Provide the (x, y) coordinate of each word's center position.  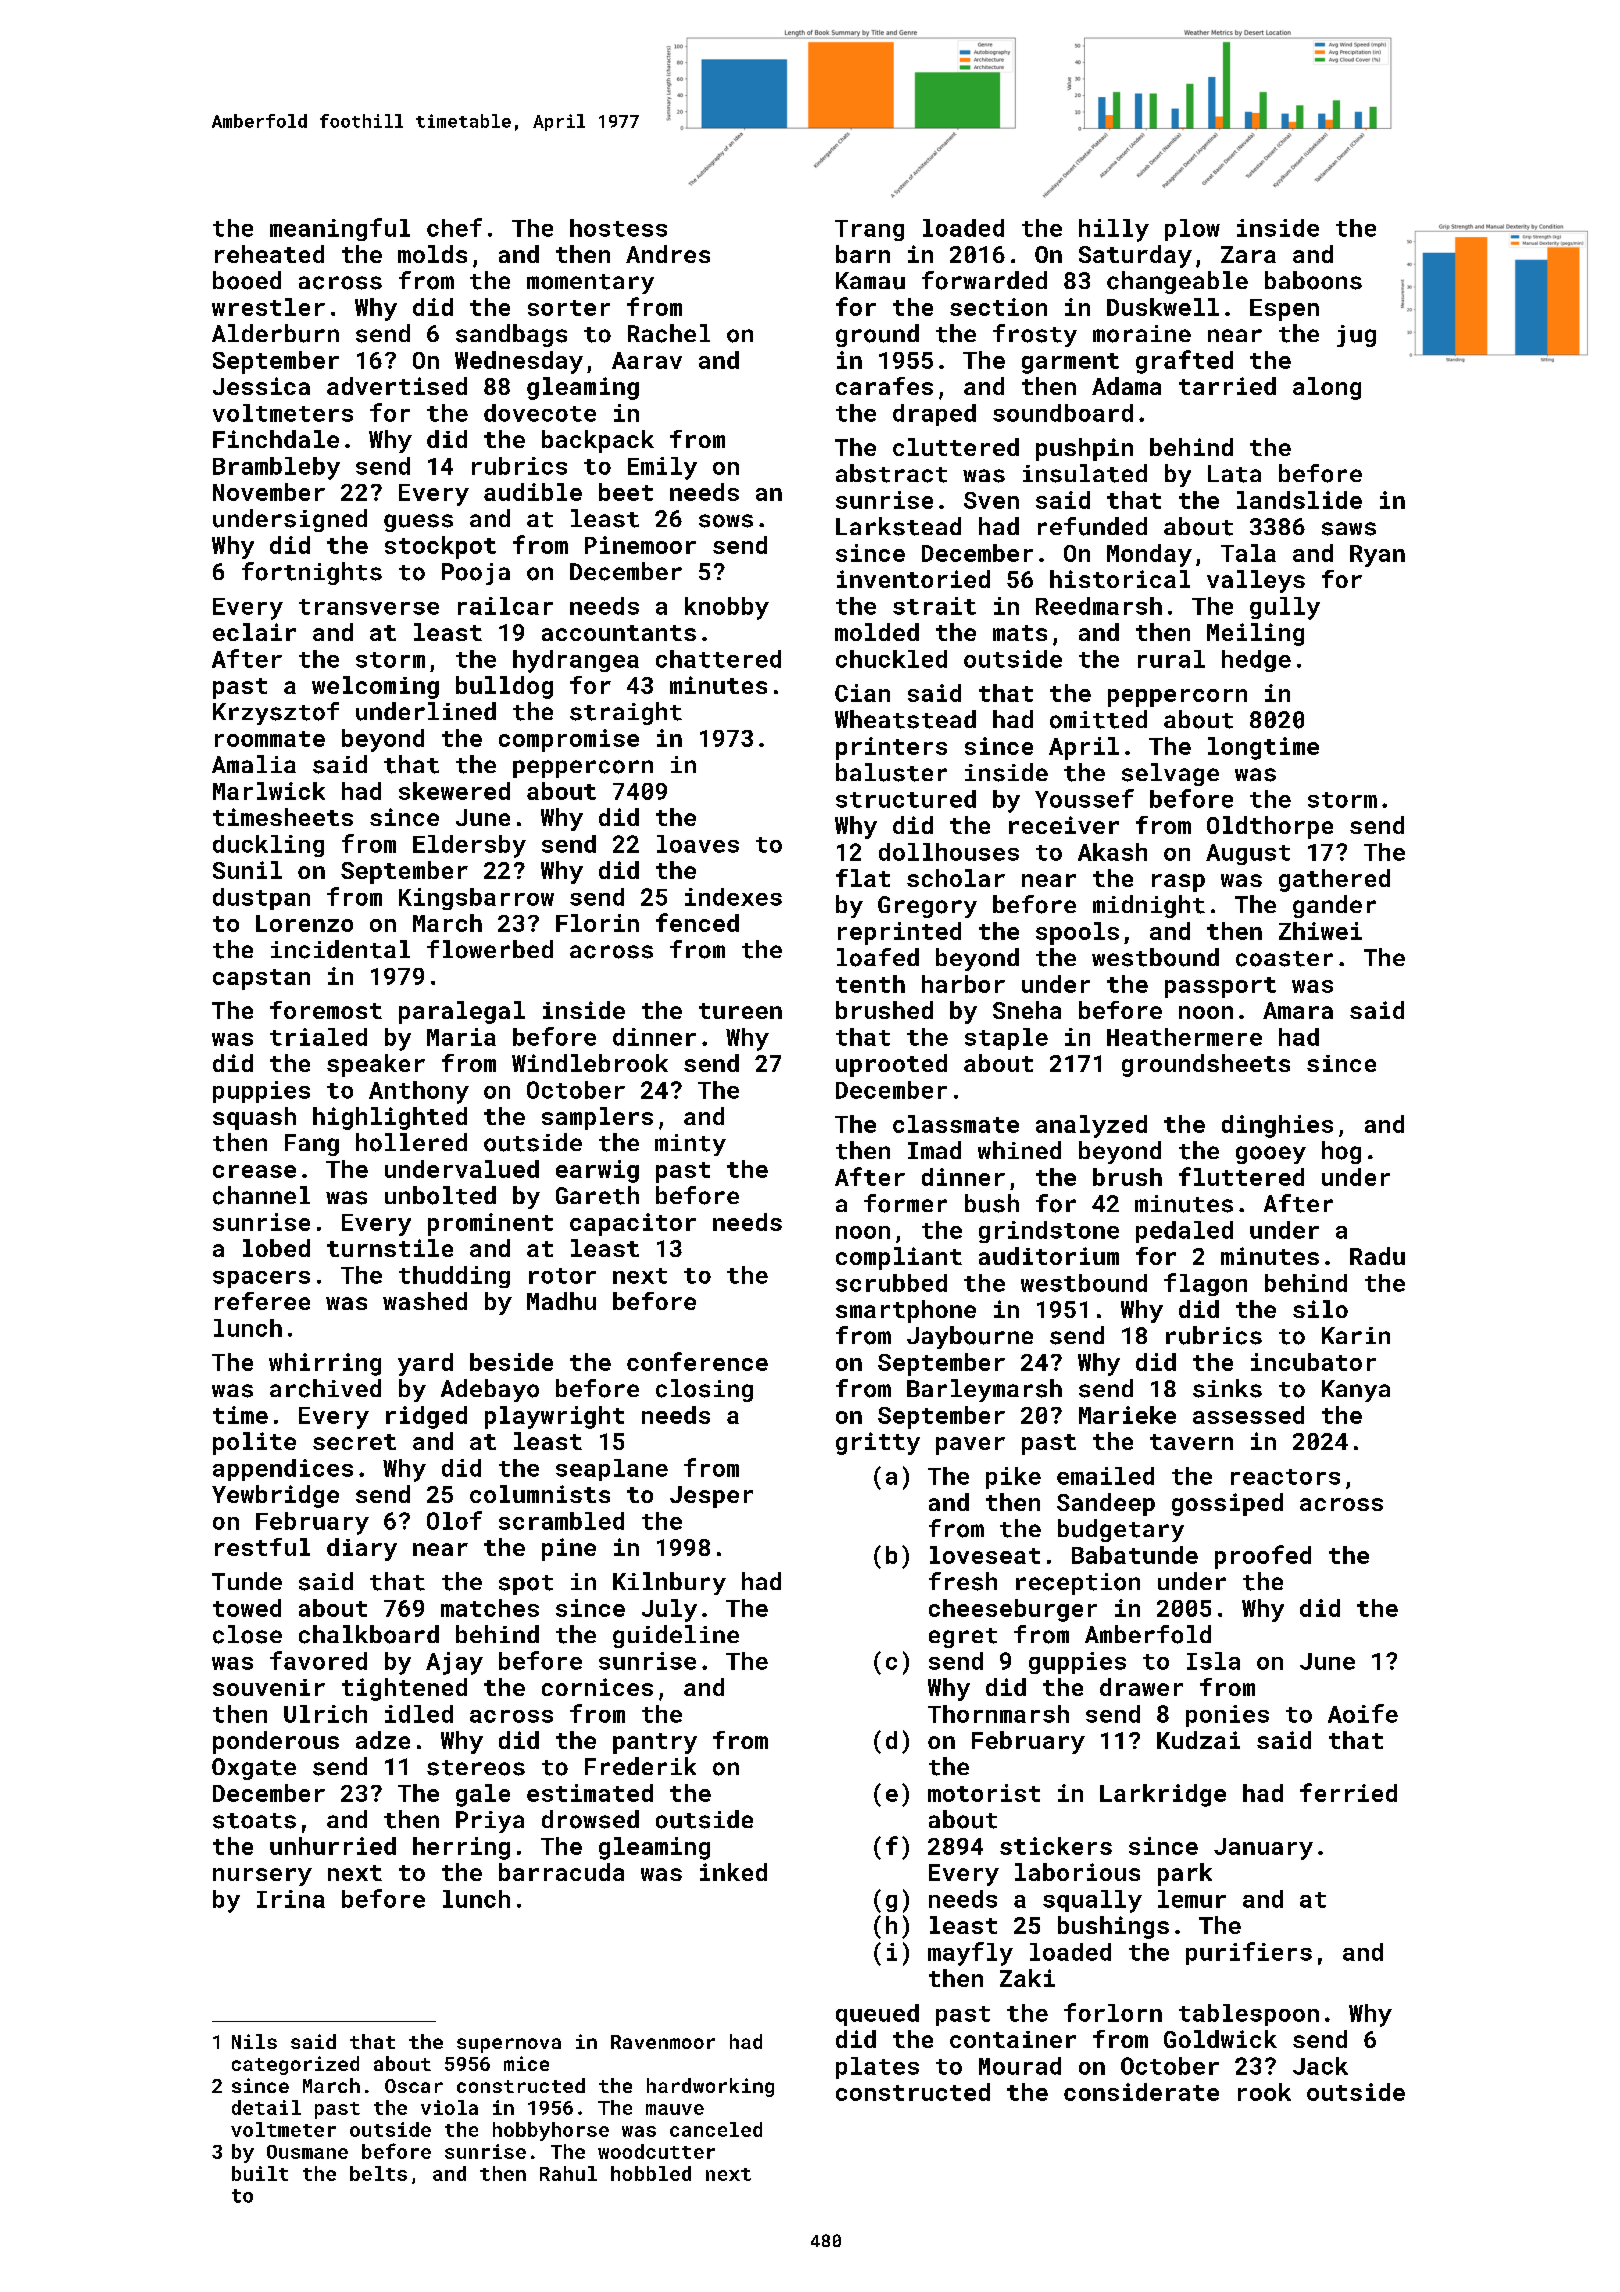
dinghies (1277, 1126)
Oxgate (254, 1769)
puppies (261, 1092)
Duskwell (1163, 307)
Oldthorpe (1270, 827)
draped (934, 415)
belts (378, 2173)
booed (247, 280)
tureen (740, 1011)
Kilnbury (669, 1583)
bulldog (504, 687)
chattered (718, 659)
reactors (1285, 1477)
